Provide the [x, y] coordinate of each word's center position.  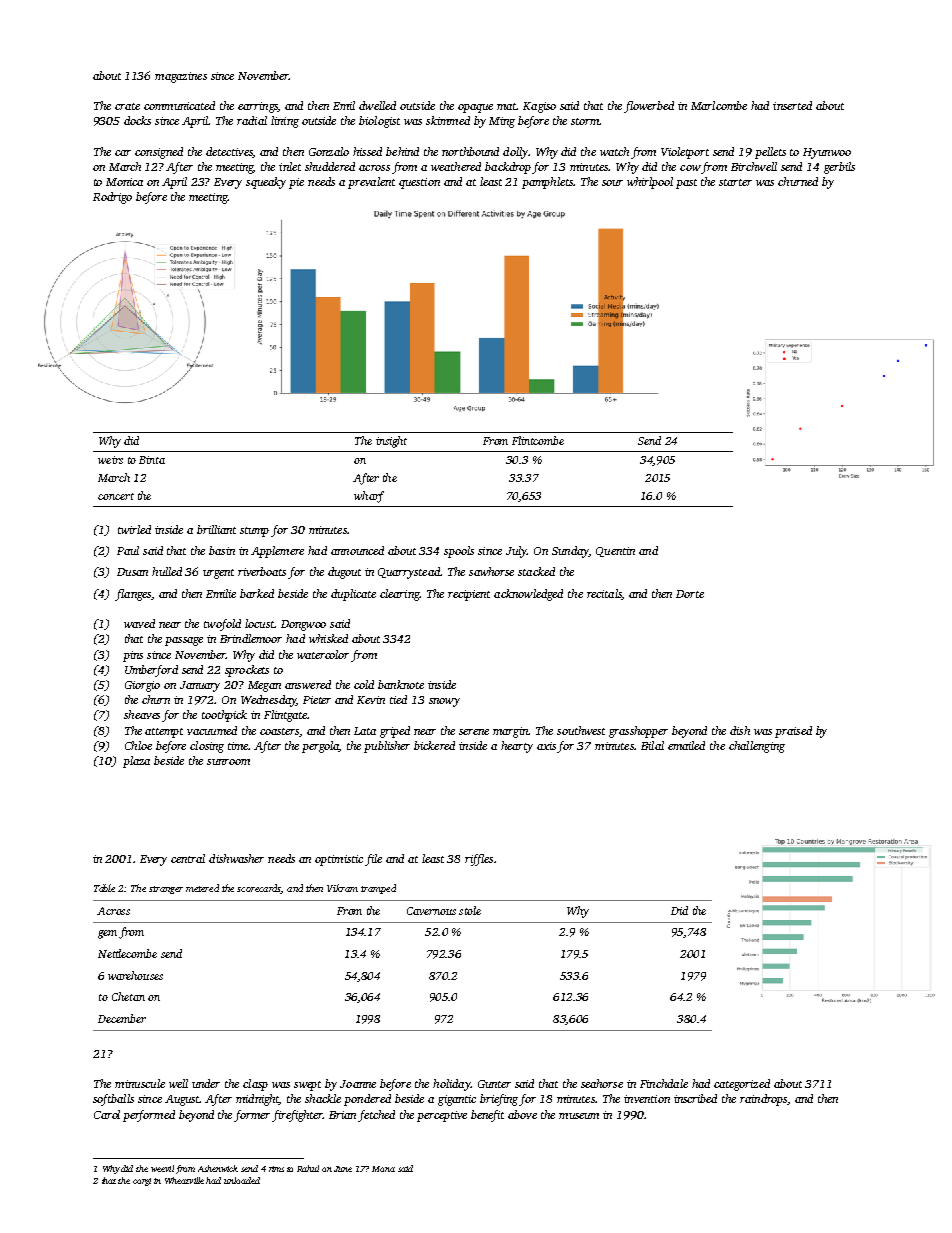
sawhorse [491, 571]
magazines [181, 77]
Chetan [128, 996]
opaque [475, 108]
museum [579, 1116]
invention [647, 1099]
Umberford [151, 671]
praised [793, 732]
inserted [792, 105]
